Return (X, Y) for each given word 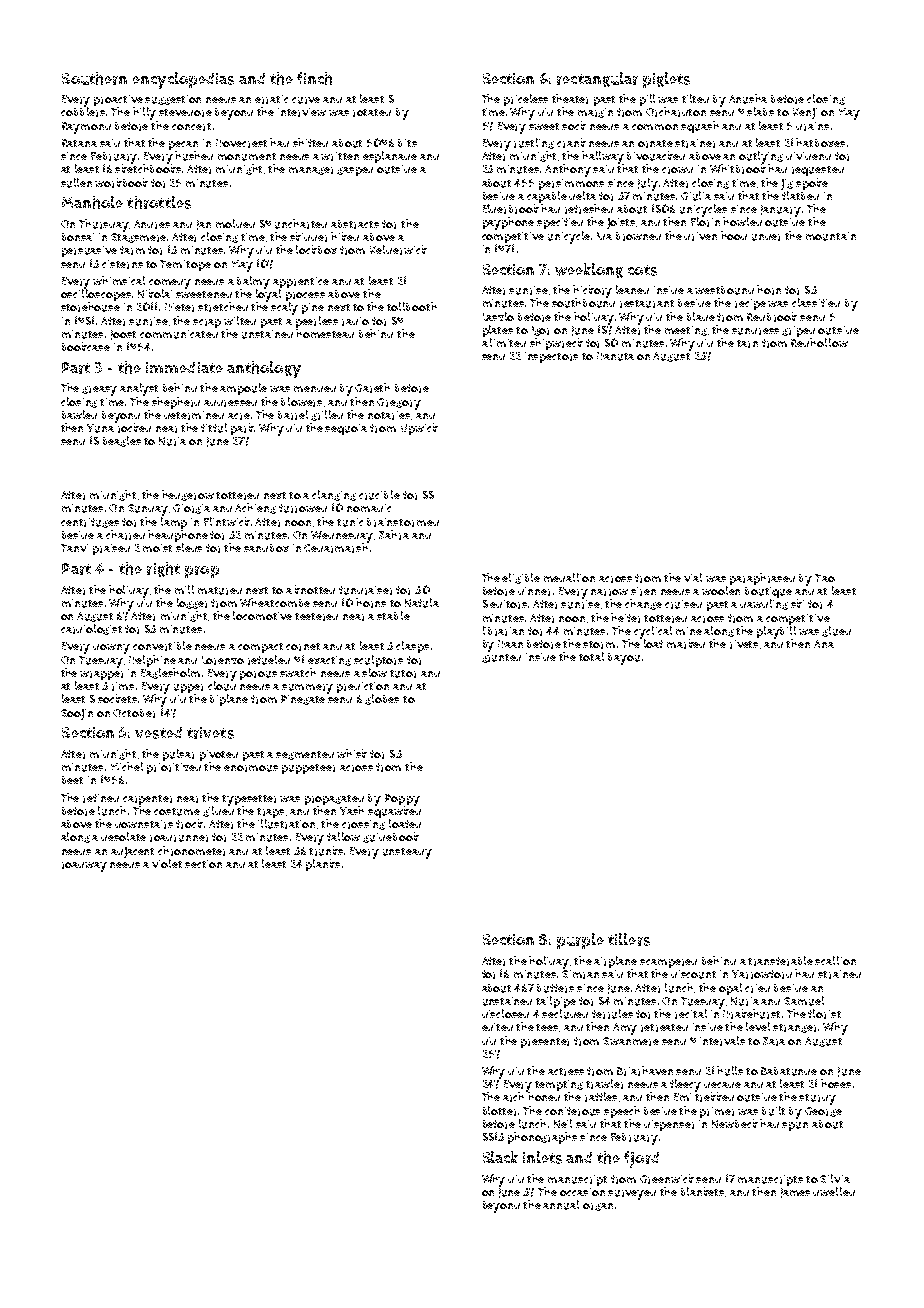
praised (111, 549)
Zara (774, 1041)
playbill (776, 632)
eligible (521, 578)
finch (314, 78)
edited (497, 1027)
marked (686, 644)
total (591, 656)
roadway (84, 867)
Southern (94, 78)
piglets (666, 80)
